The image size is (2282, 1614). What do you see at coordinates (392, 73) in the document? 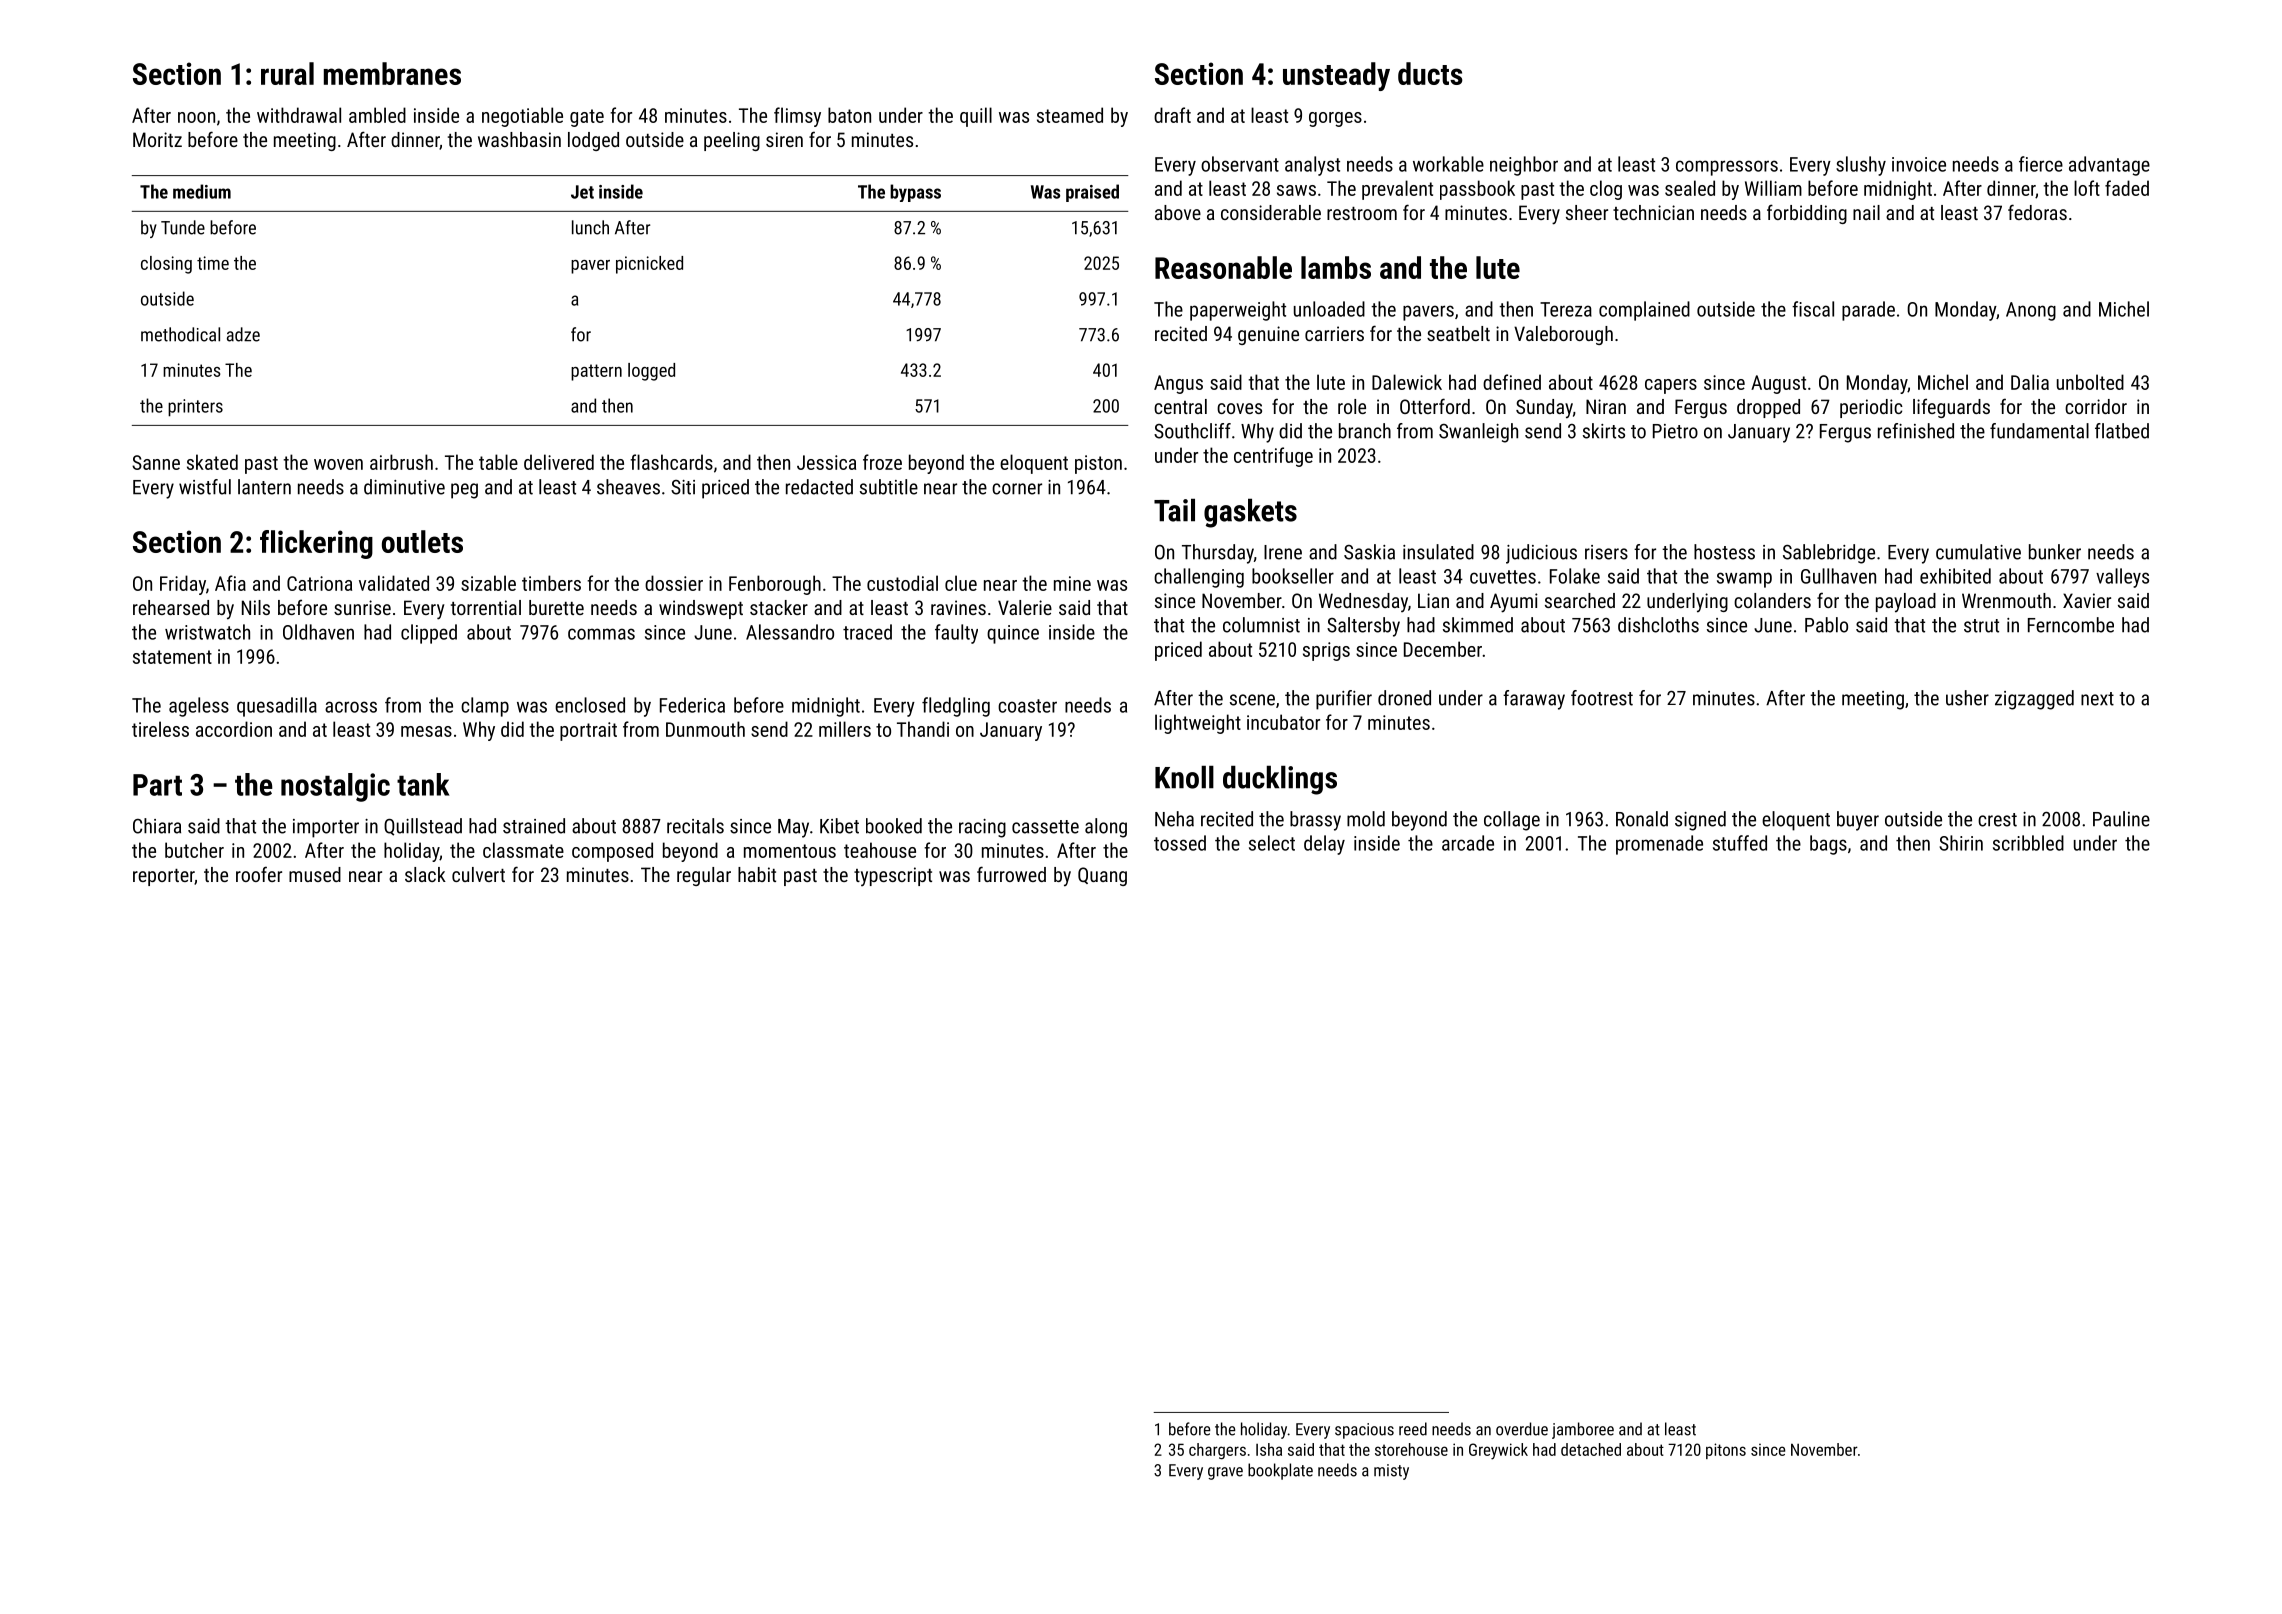
I see `membranes` at bounding box center [392, 73].
